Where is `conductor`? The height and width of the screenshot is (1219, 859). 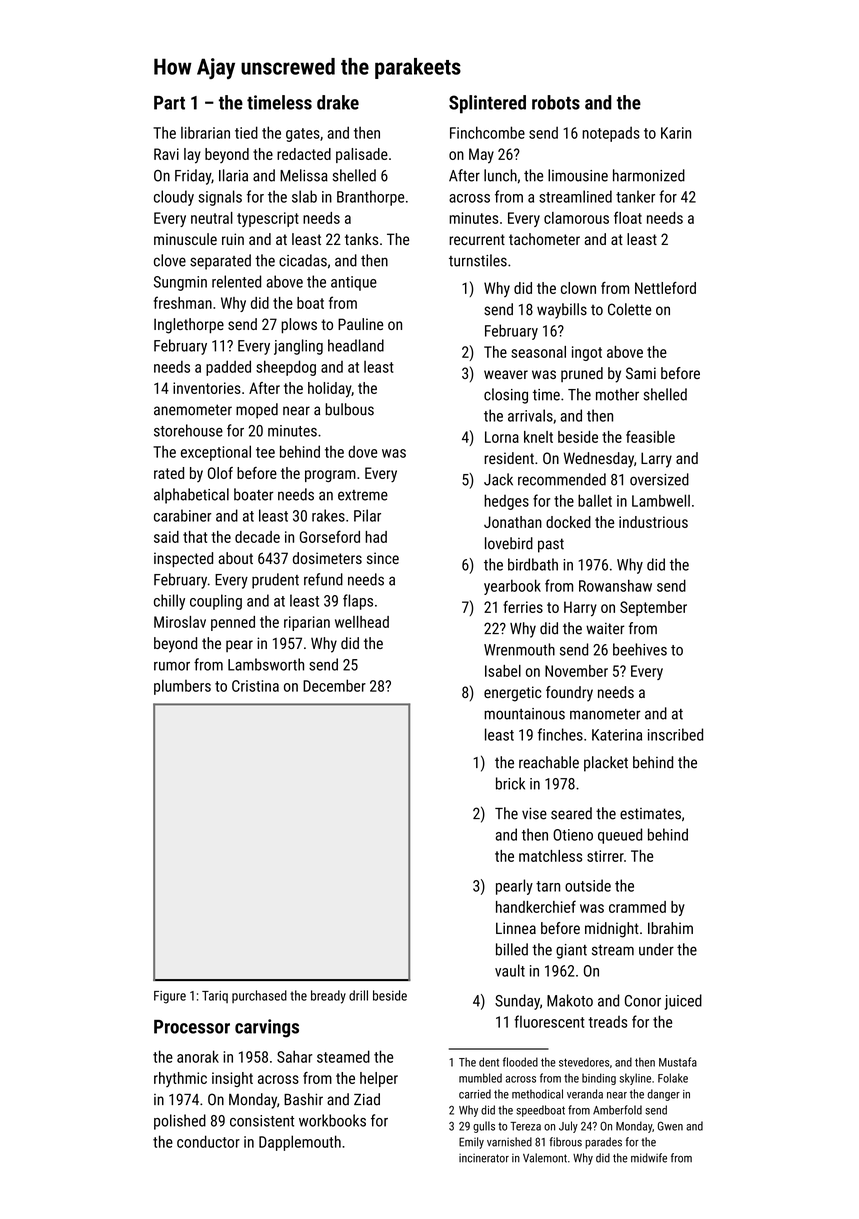
conductor is located at coordinates (208, 1141).
